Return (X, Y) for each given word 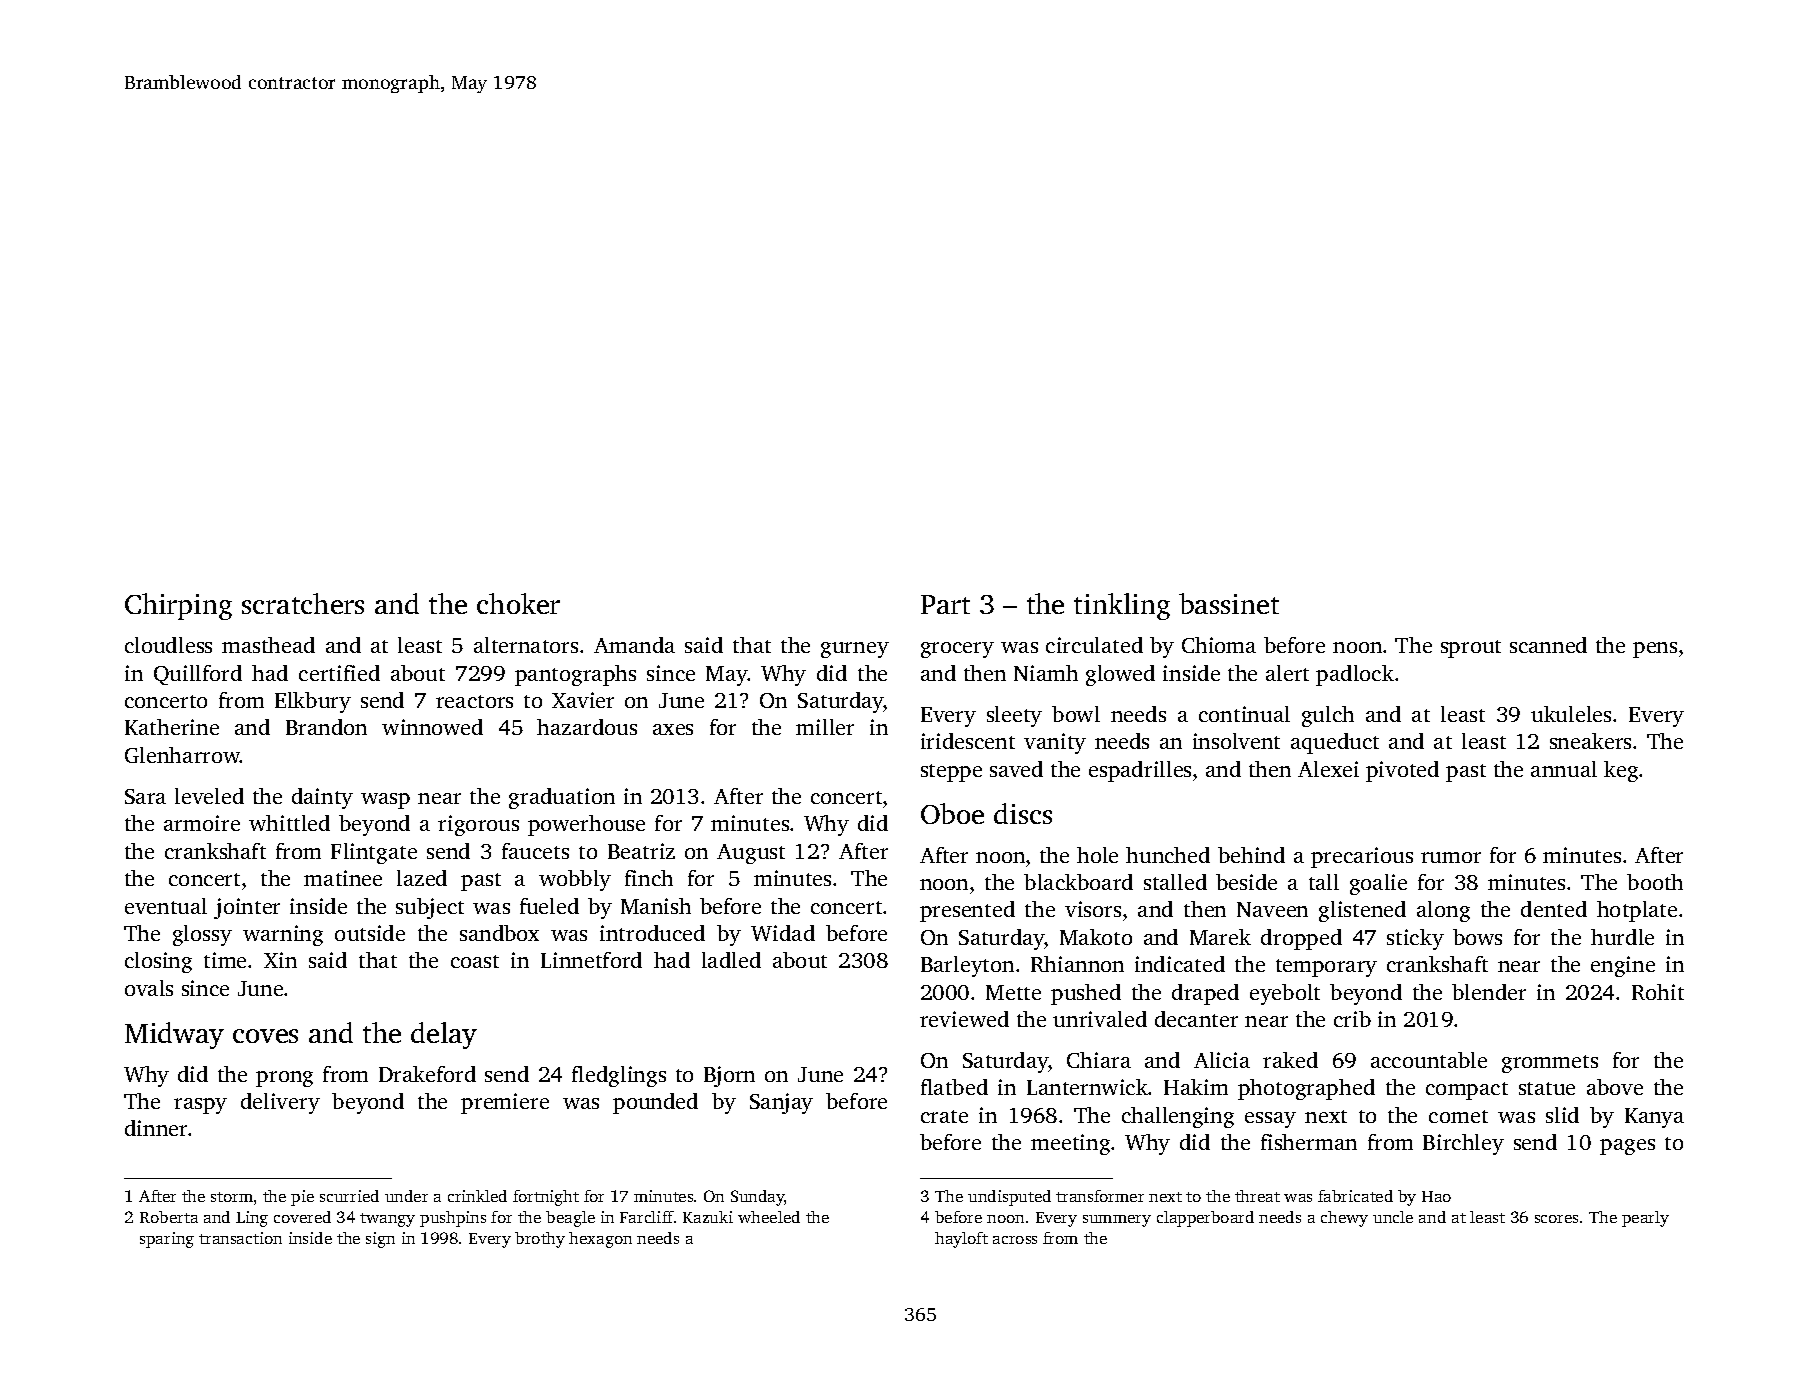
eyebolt (1285, 994)
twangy (387, 1220)
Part (945, 604)
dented (1554, 909)
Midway (174, 1035)
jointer (247, 908)
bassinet (1229, 603)
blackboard (1078, 882)
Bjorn (729, 1076)
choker (518, 603)
